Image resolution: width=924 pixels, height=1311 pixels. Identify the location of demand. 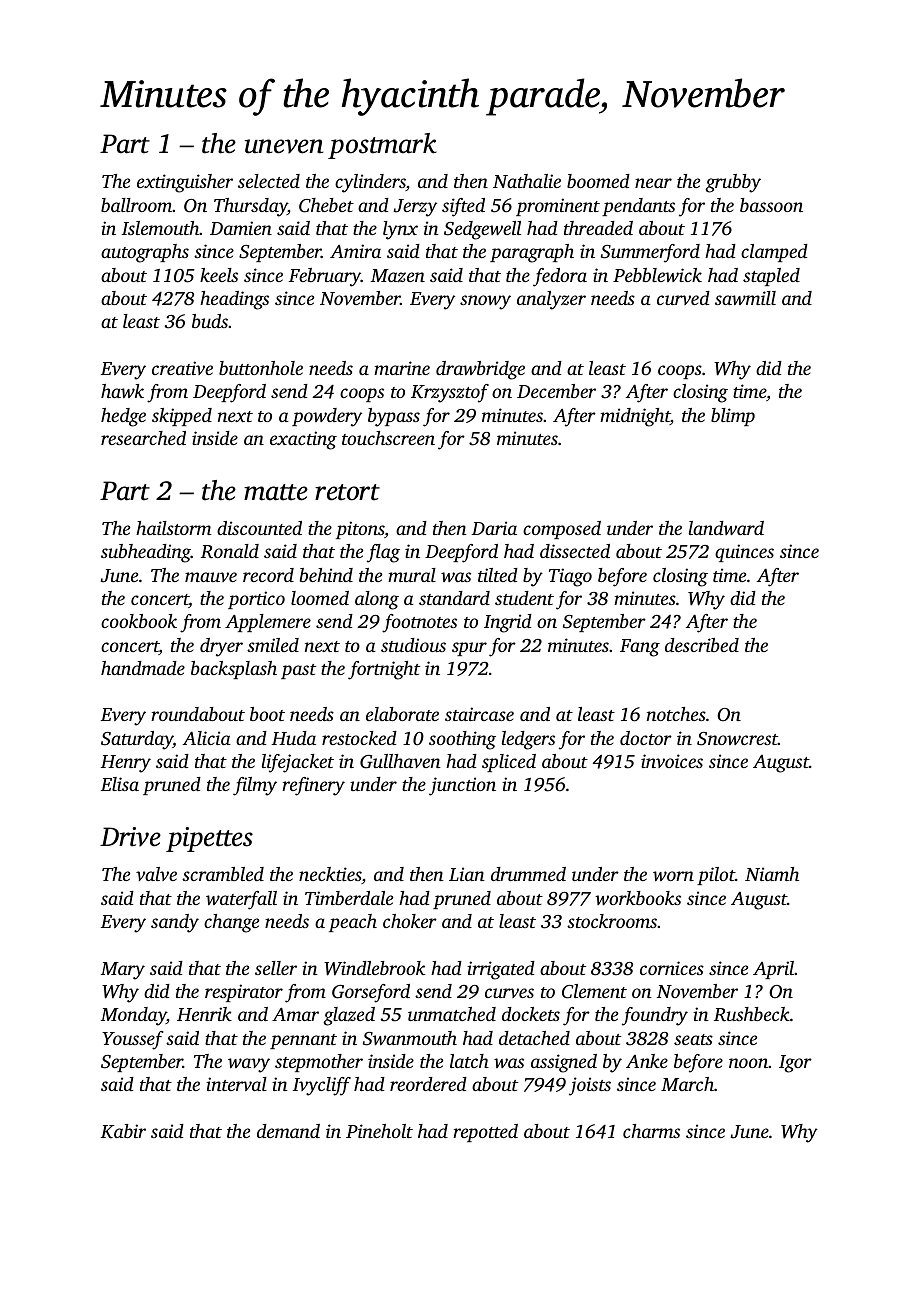
(288, 1131).
